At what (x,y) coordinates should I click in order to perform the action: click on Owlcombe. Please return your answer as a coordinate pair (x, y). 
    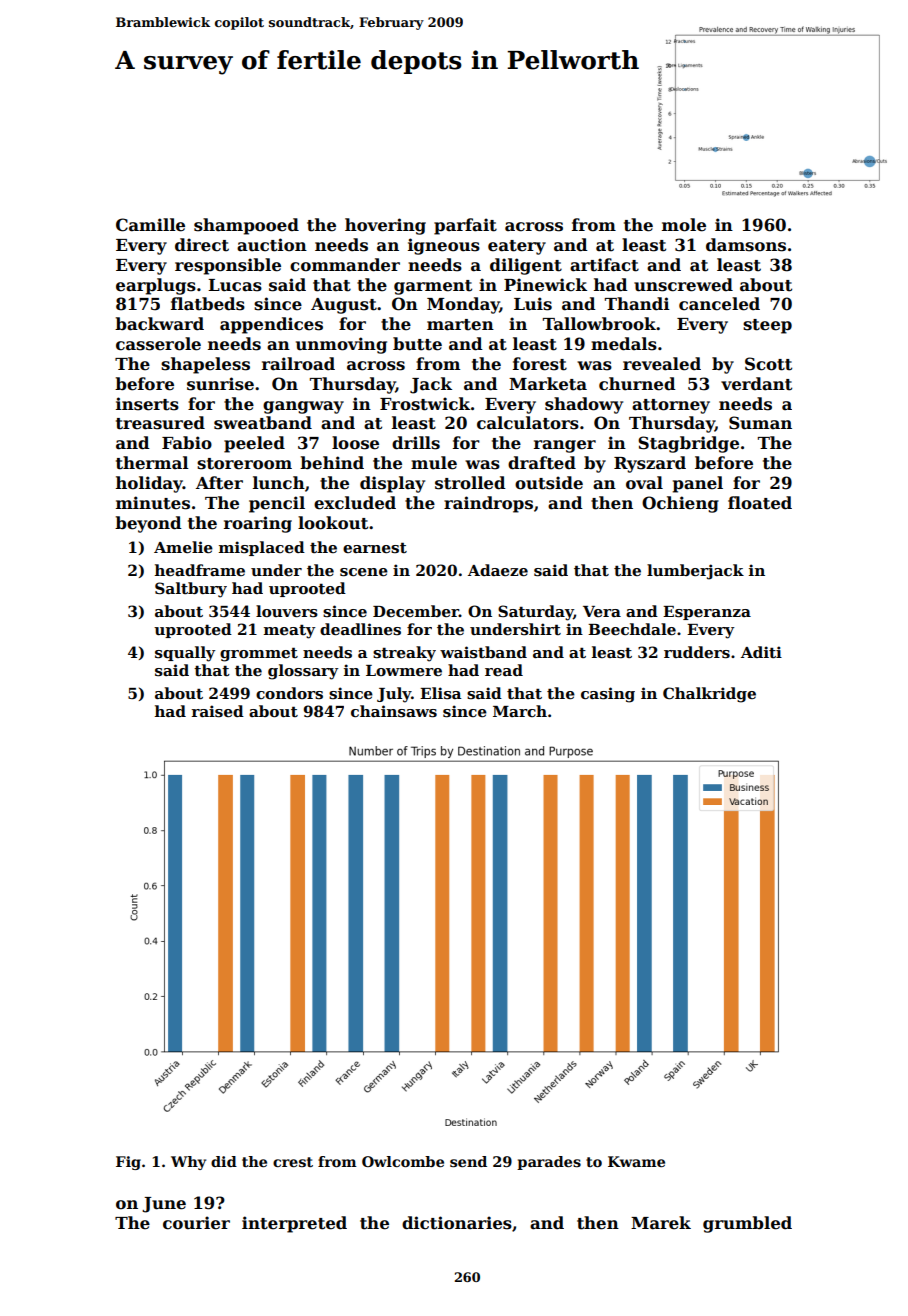
    Looking at the image, I should click on (403, 1161).
